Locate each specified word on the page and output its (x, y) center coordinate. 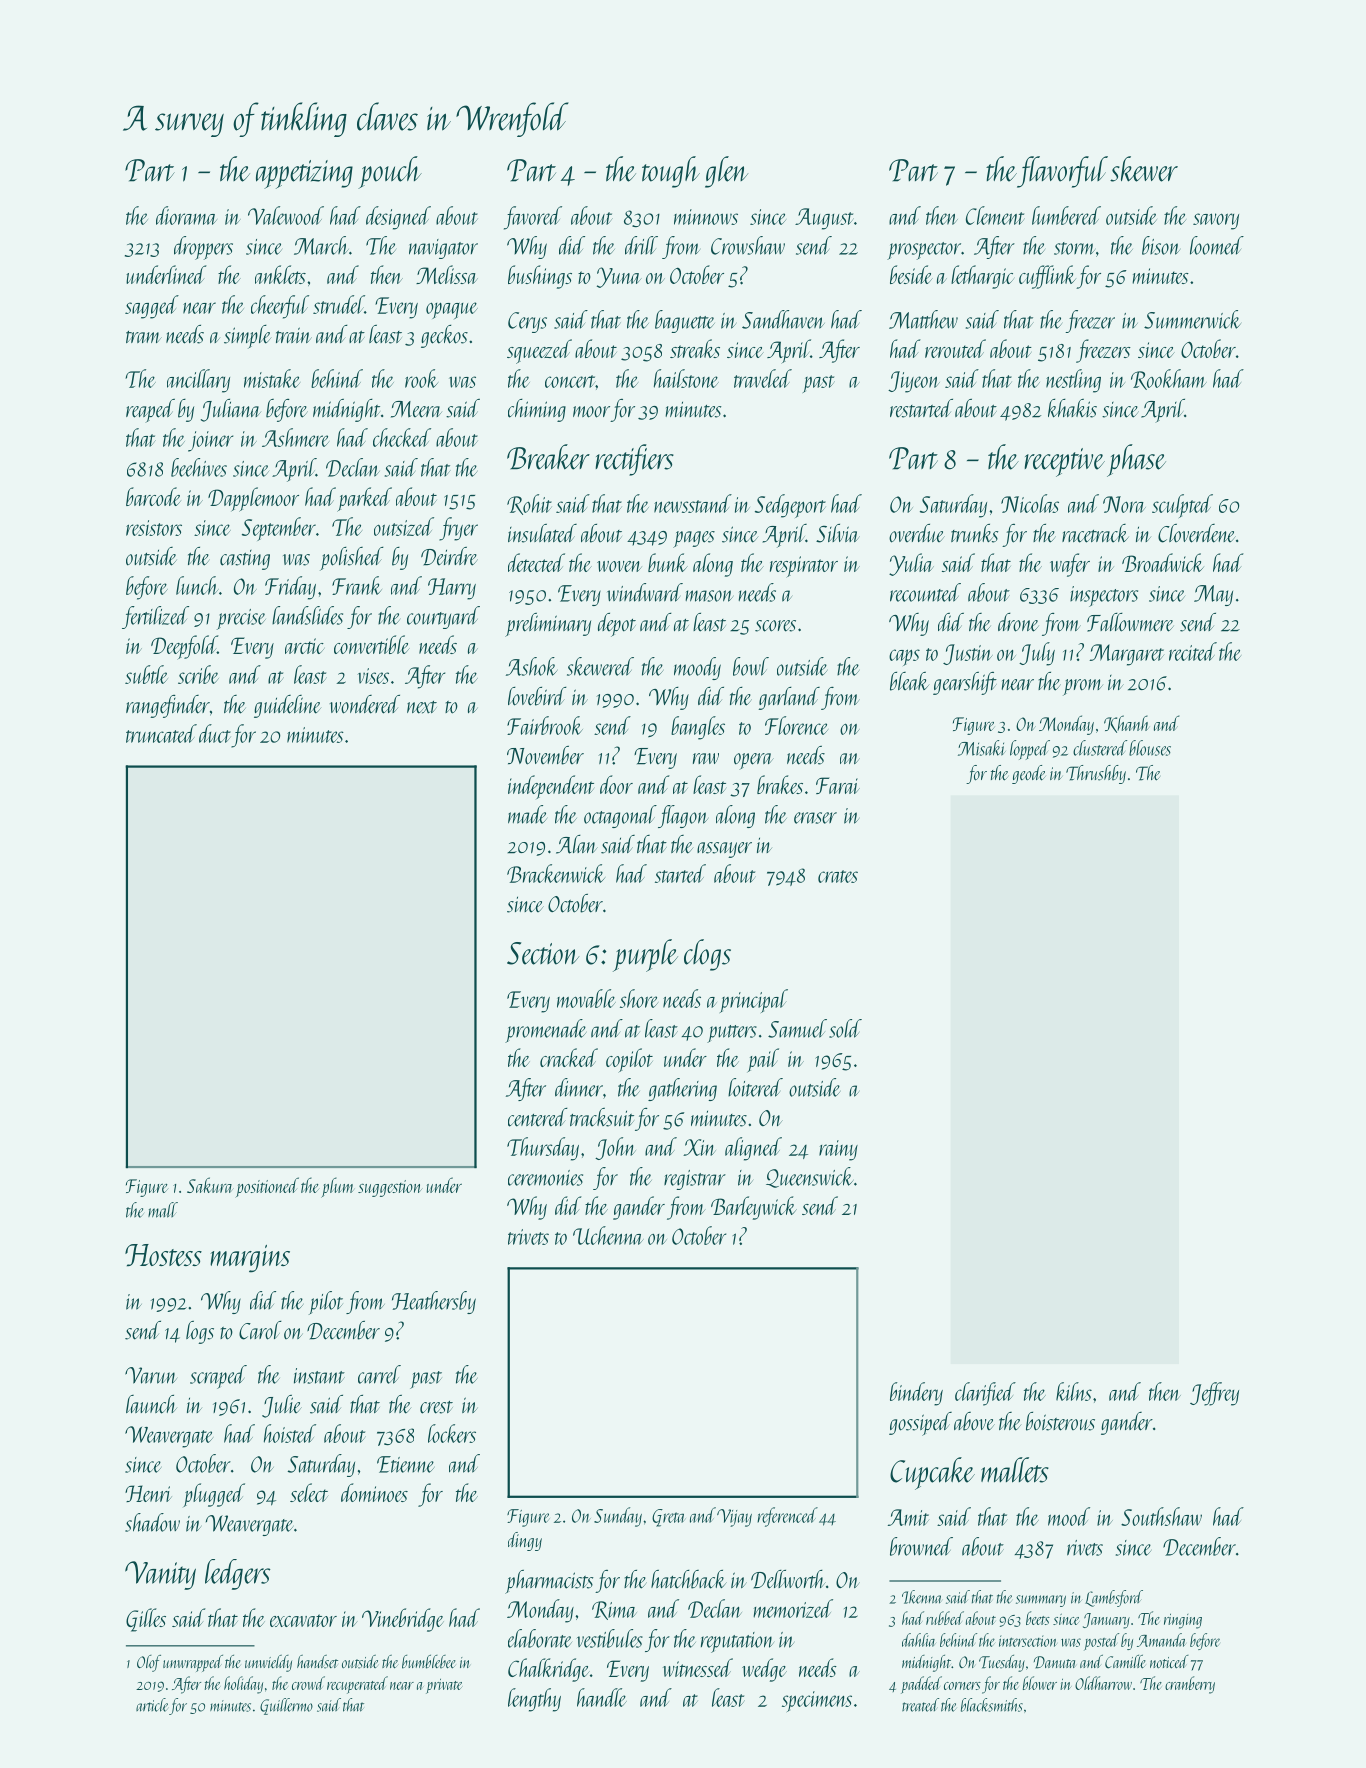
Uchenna (608, 1235)
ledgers (237, 1574)
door (616, 784)
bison (1161, 245)
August (824, 219)
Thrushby (1096, 774)
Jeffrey (1214, 1394)
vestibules (610, 1638)
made (527, 814)
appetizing (304, 174)
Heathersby (434, 1302)
